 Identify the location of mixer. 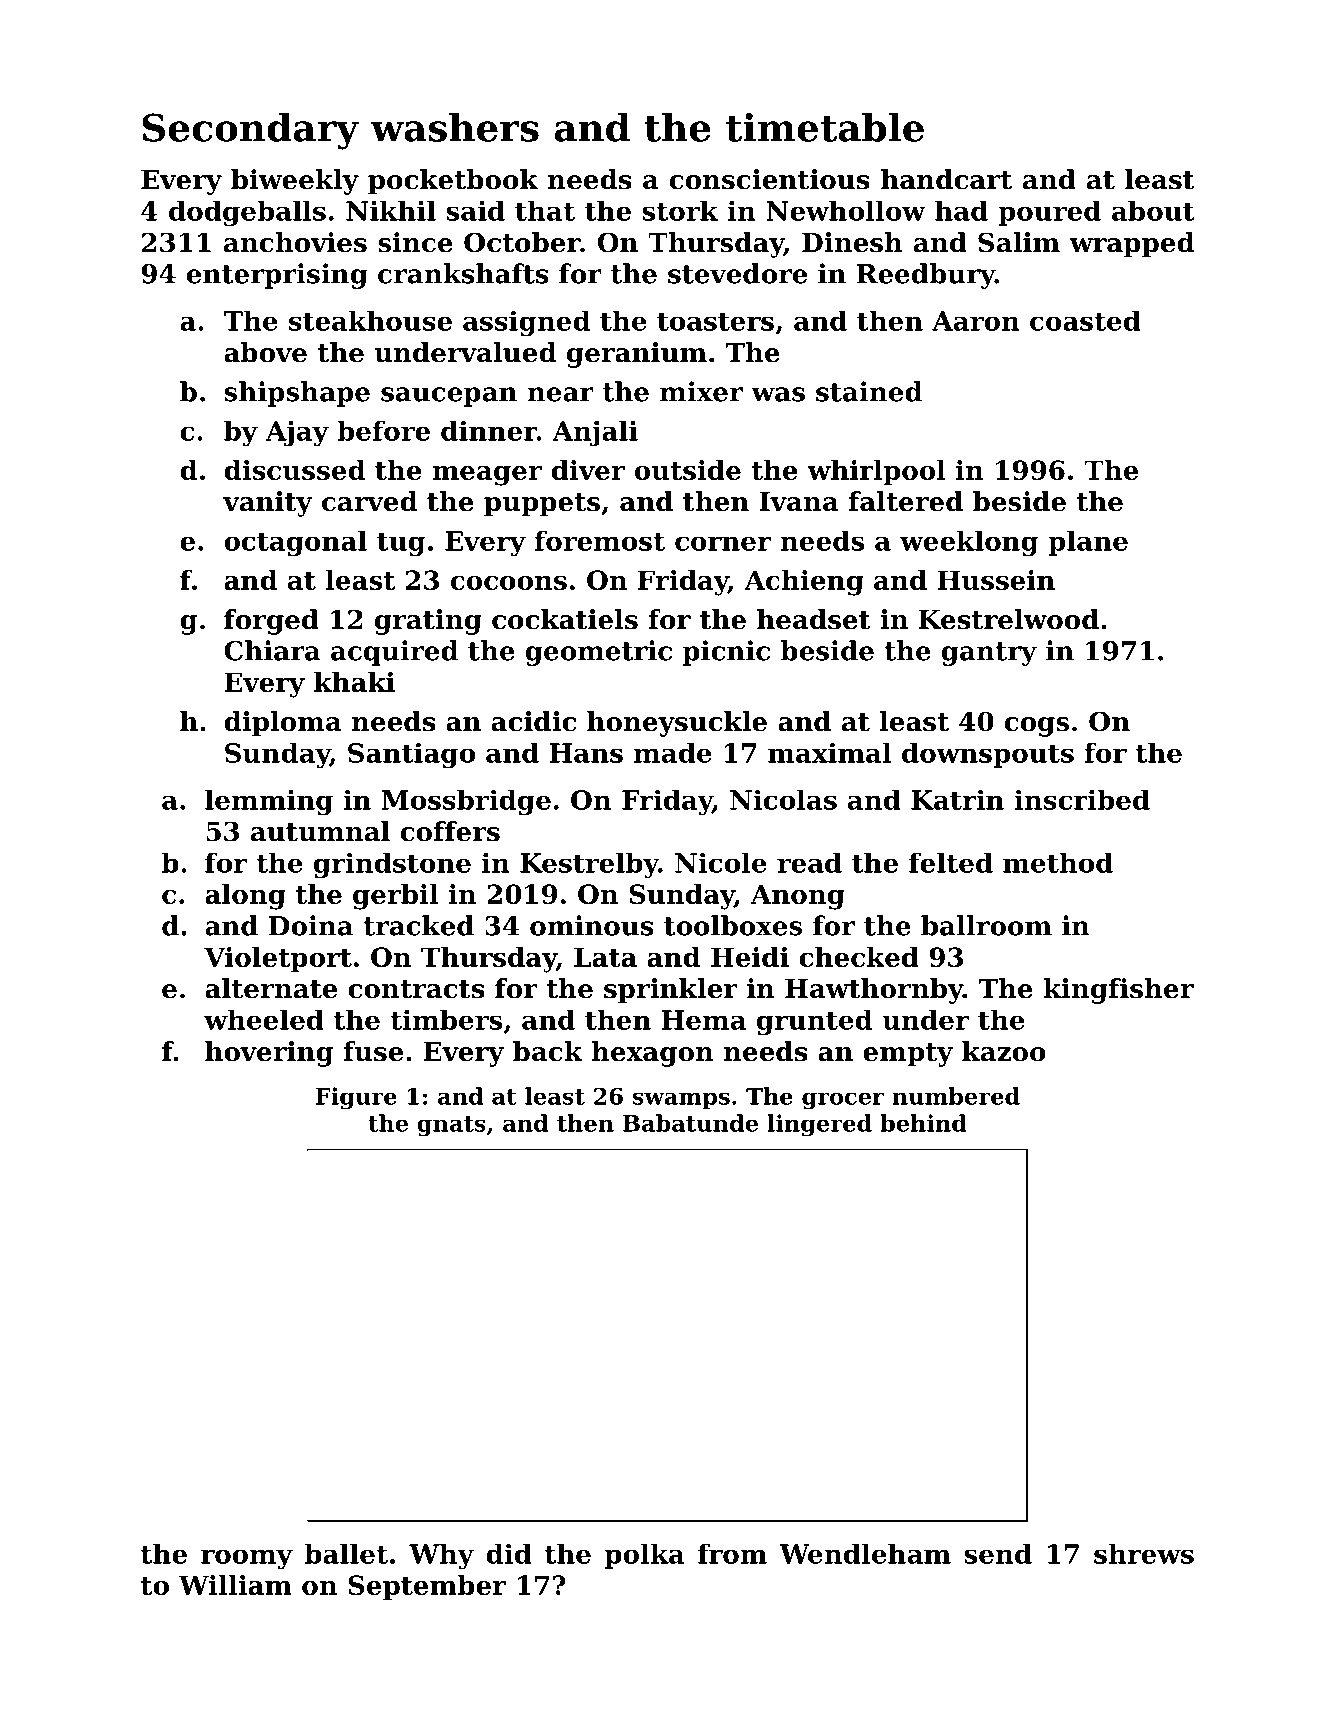
(701, 391).
